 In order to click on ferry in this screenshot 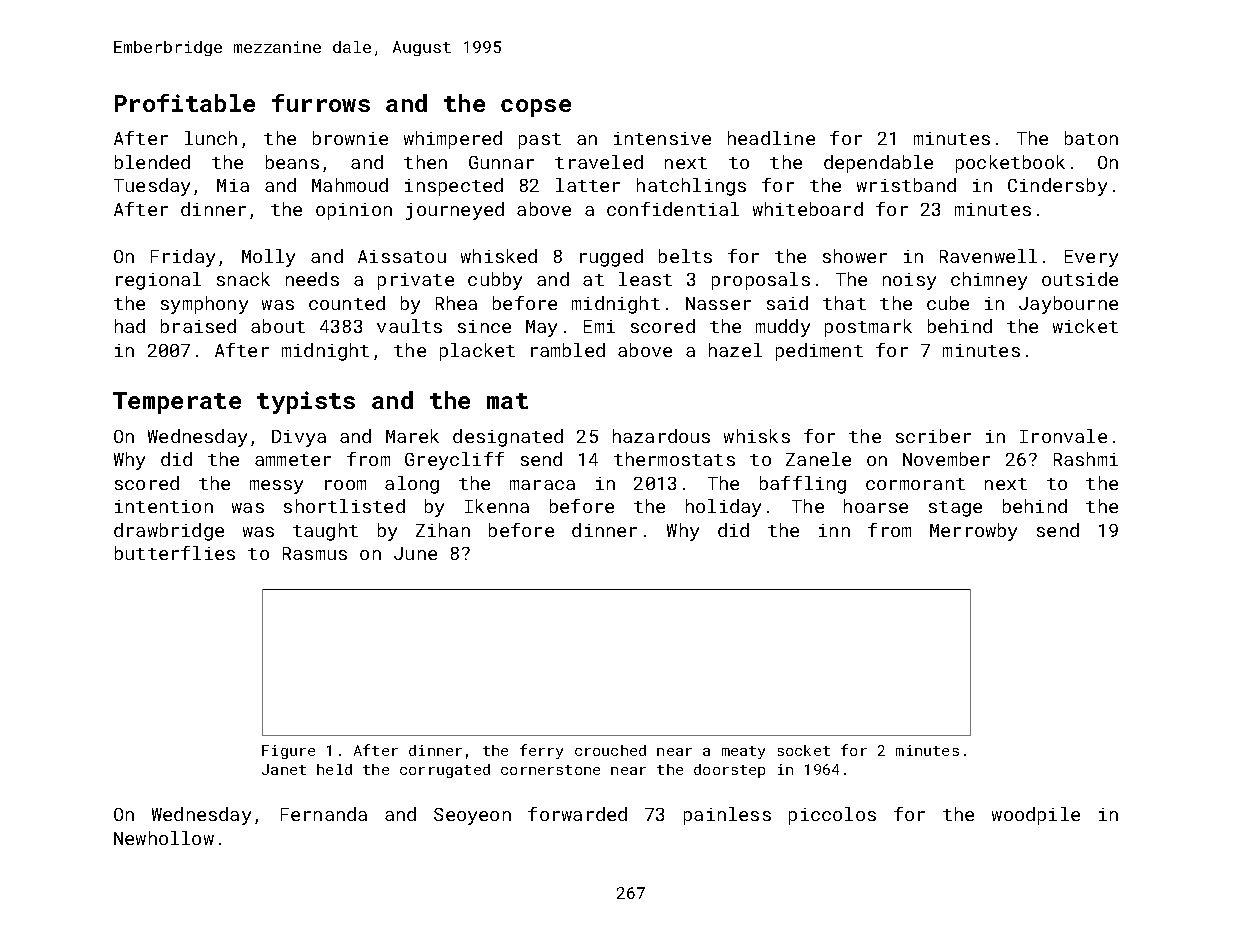, I will do `click(541, 751)`.
